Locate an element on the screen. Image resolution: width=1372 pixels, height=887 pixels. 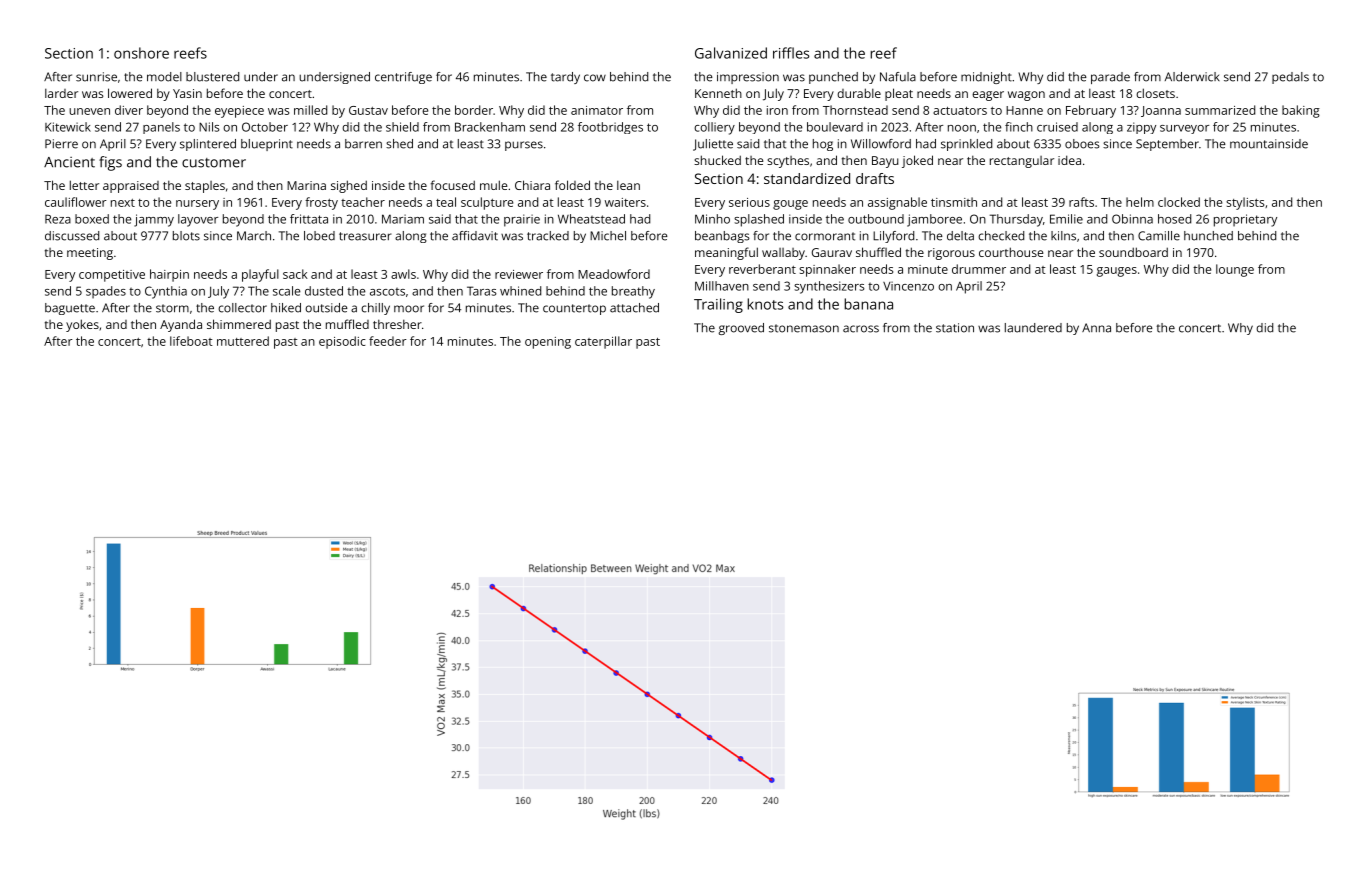
station is located at coordinates (955, 328).
